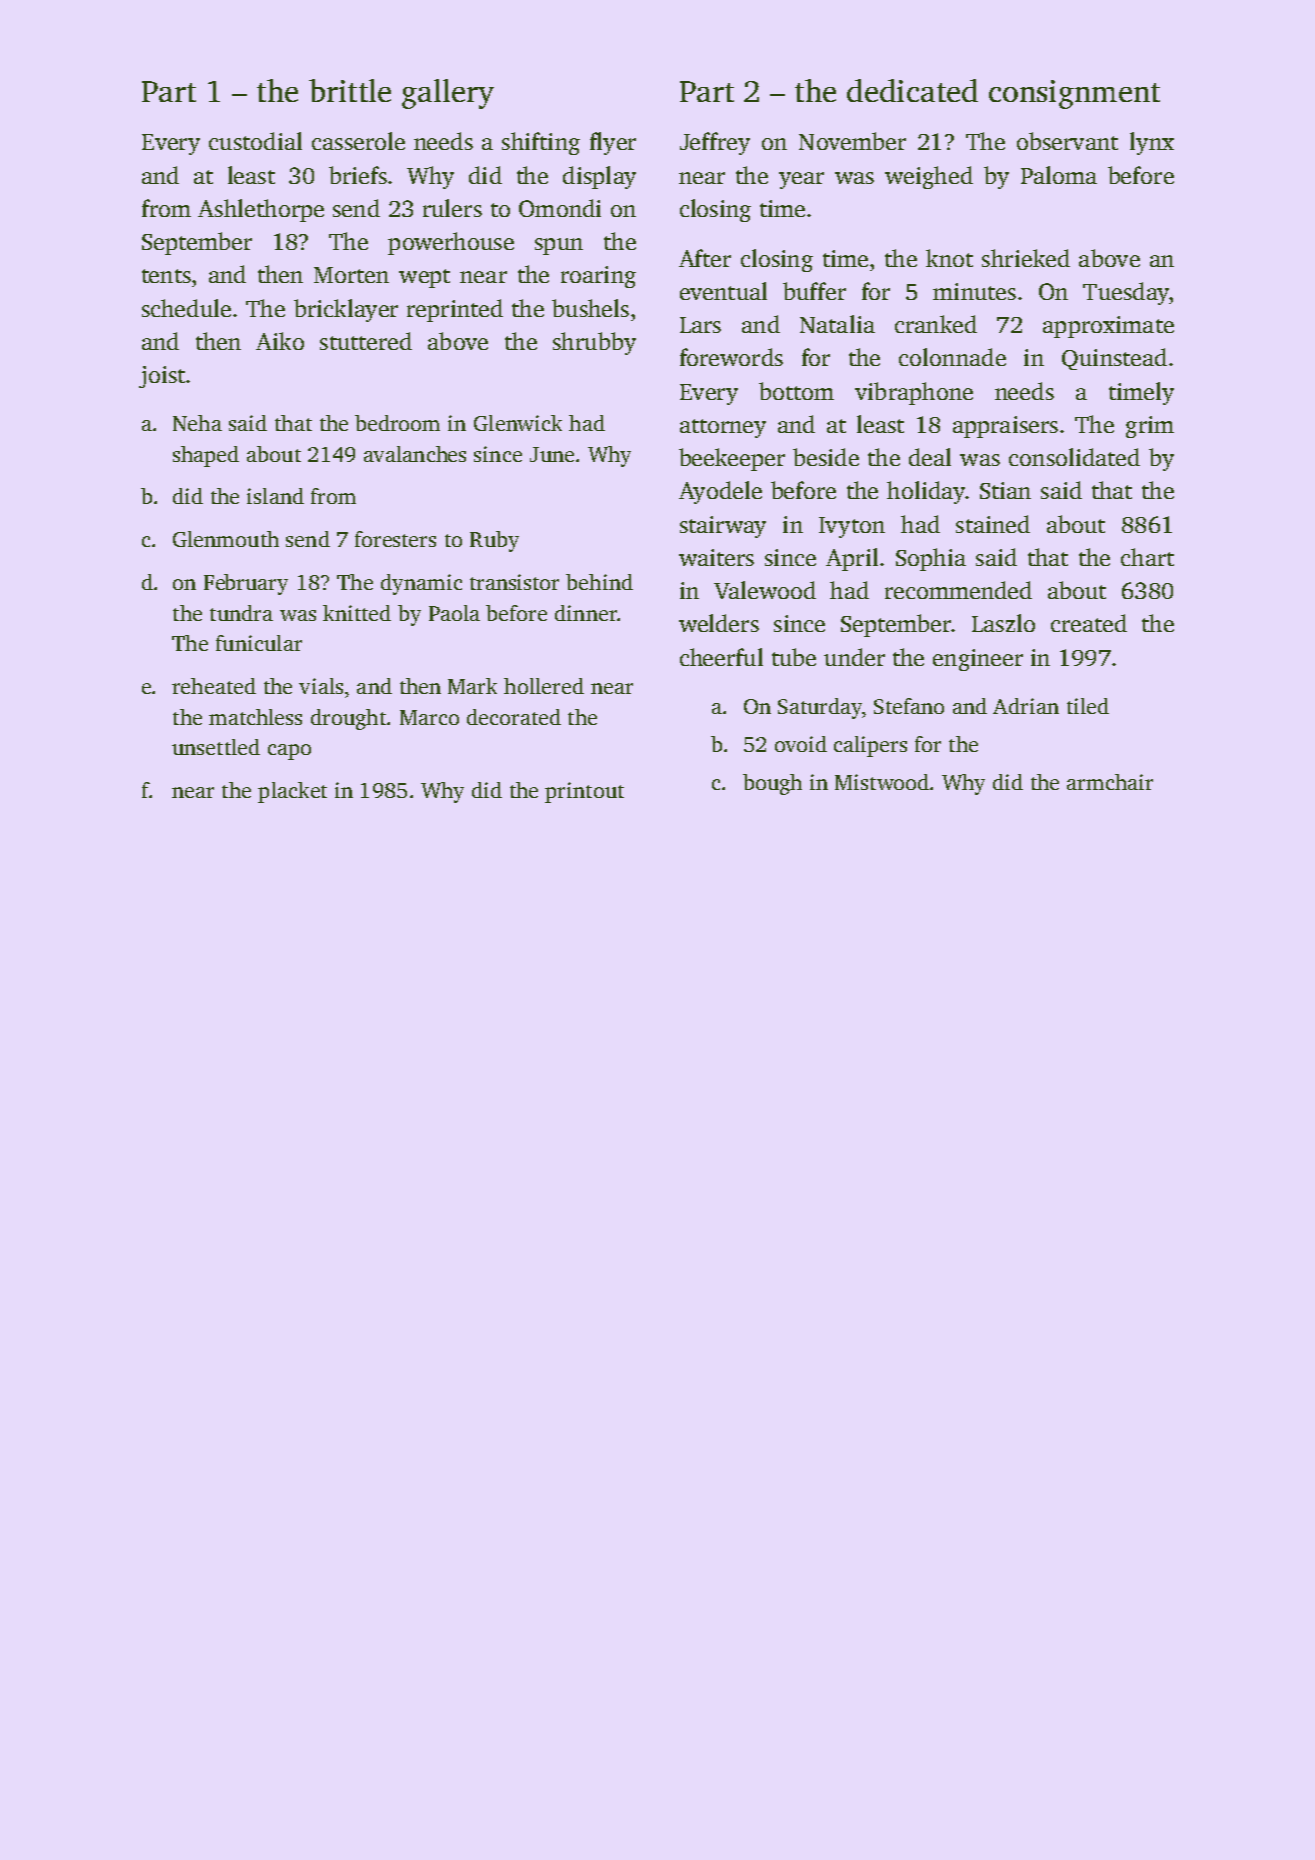 The width and height of the page is (1315, 1860). Describe the element at coordinates (292, 792) in the page. I see `placket` at that location.
